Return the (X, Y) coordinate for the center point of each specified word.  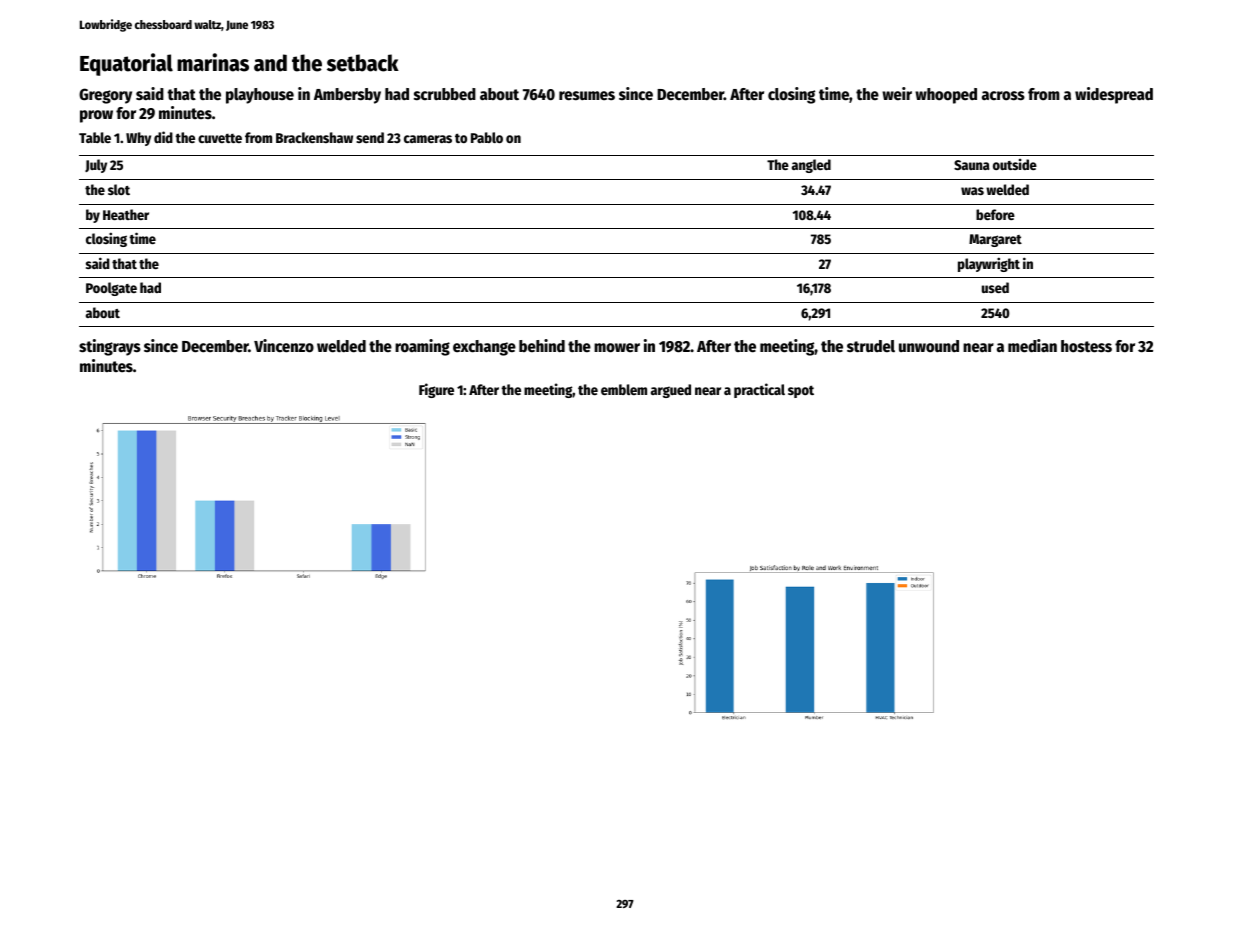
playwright (989, 264)
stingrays (110, 347)
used (995, 287)
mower (617, 348)
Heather (126, 214)
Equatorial (126, 64)
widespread (1114, 95)
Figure (436, 390)
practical (759, 390)
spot (801, 391)
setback (363, 63)
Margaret (995, 240)
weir (897, 93)
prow (96, 116)
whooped (946, 96)
